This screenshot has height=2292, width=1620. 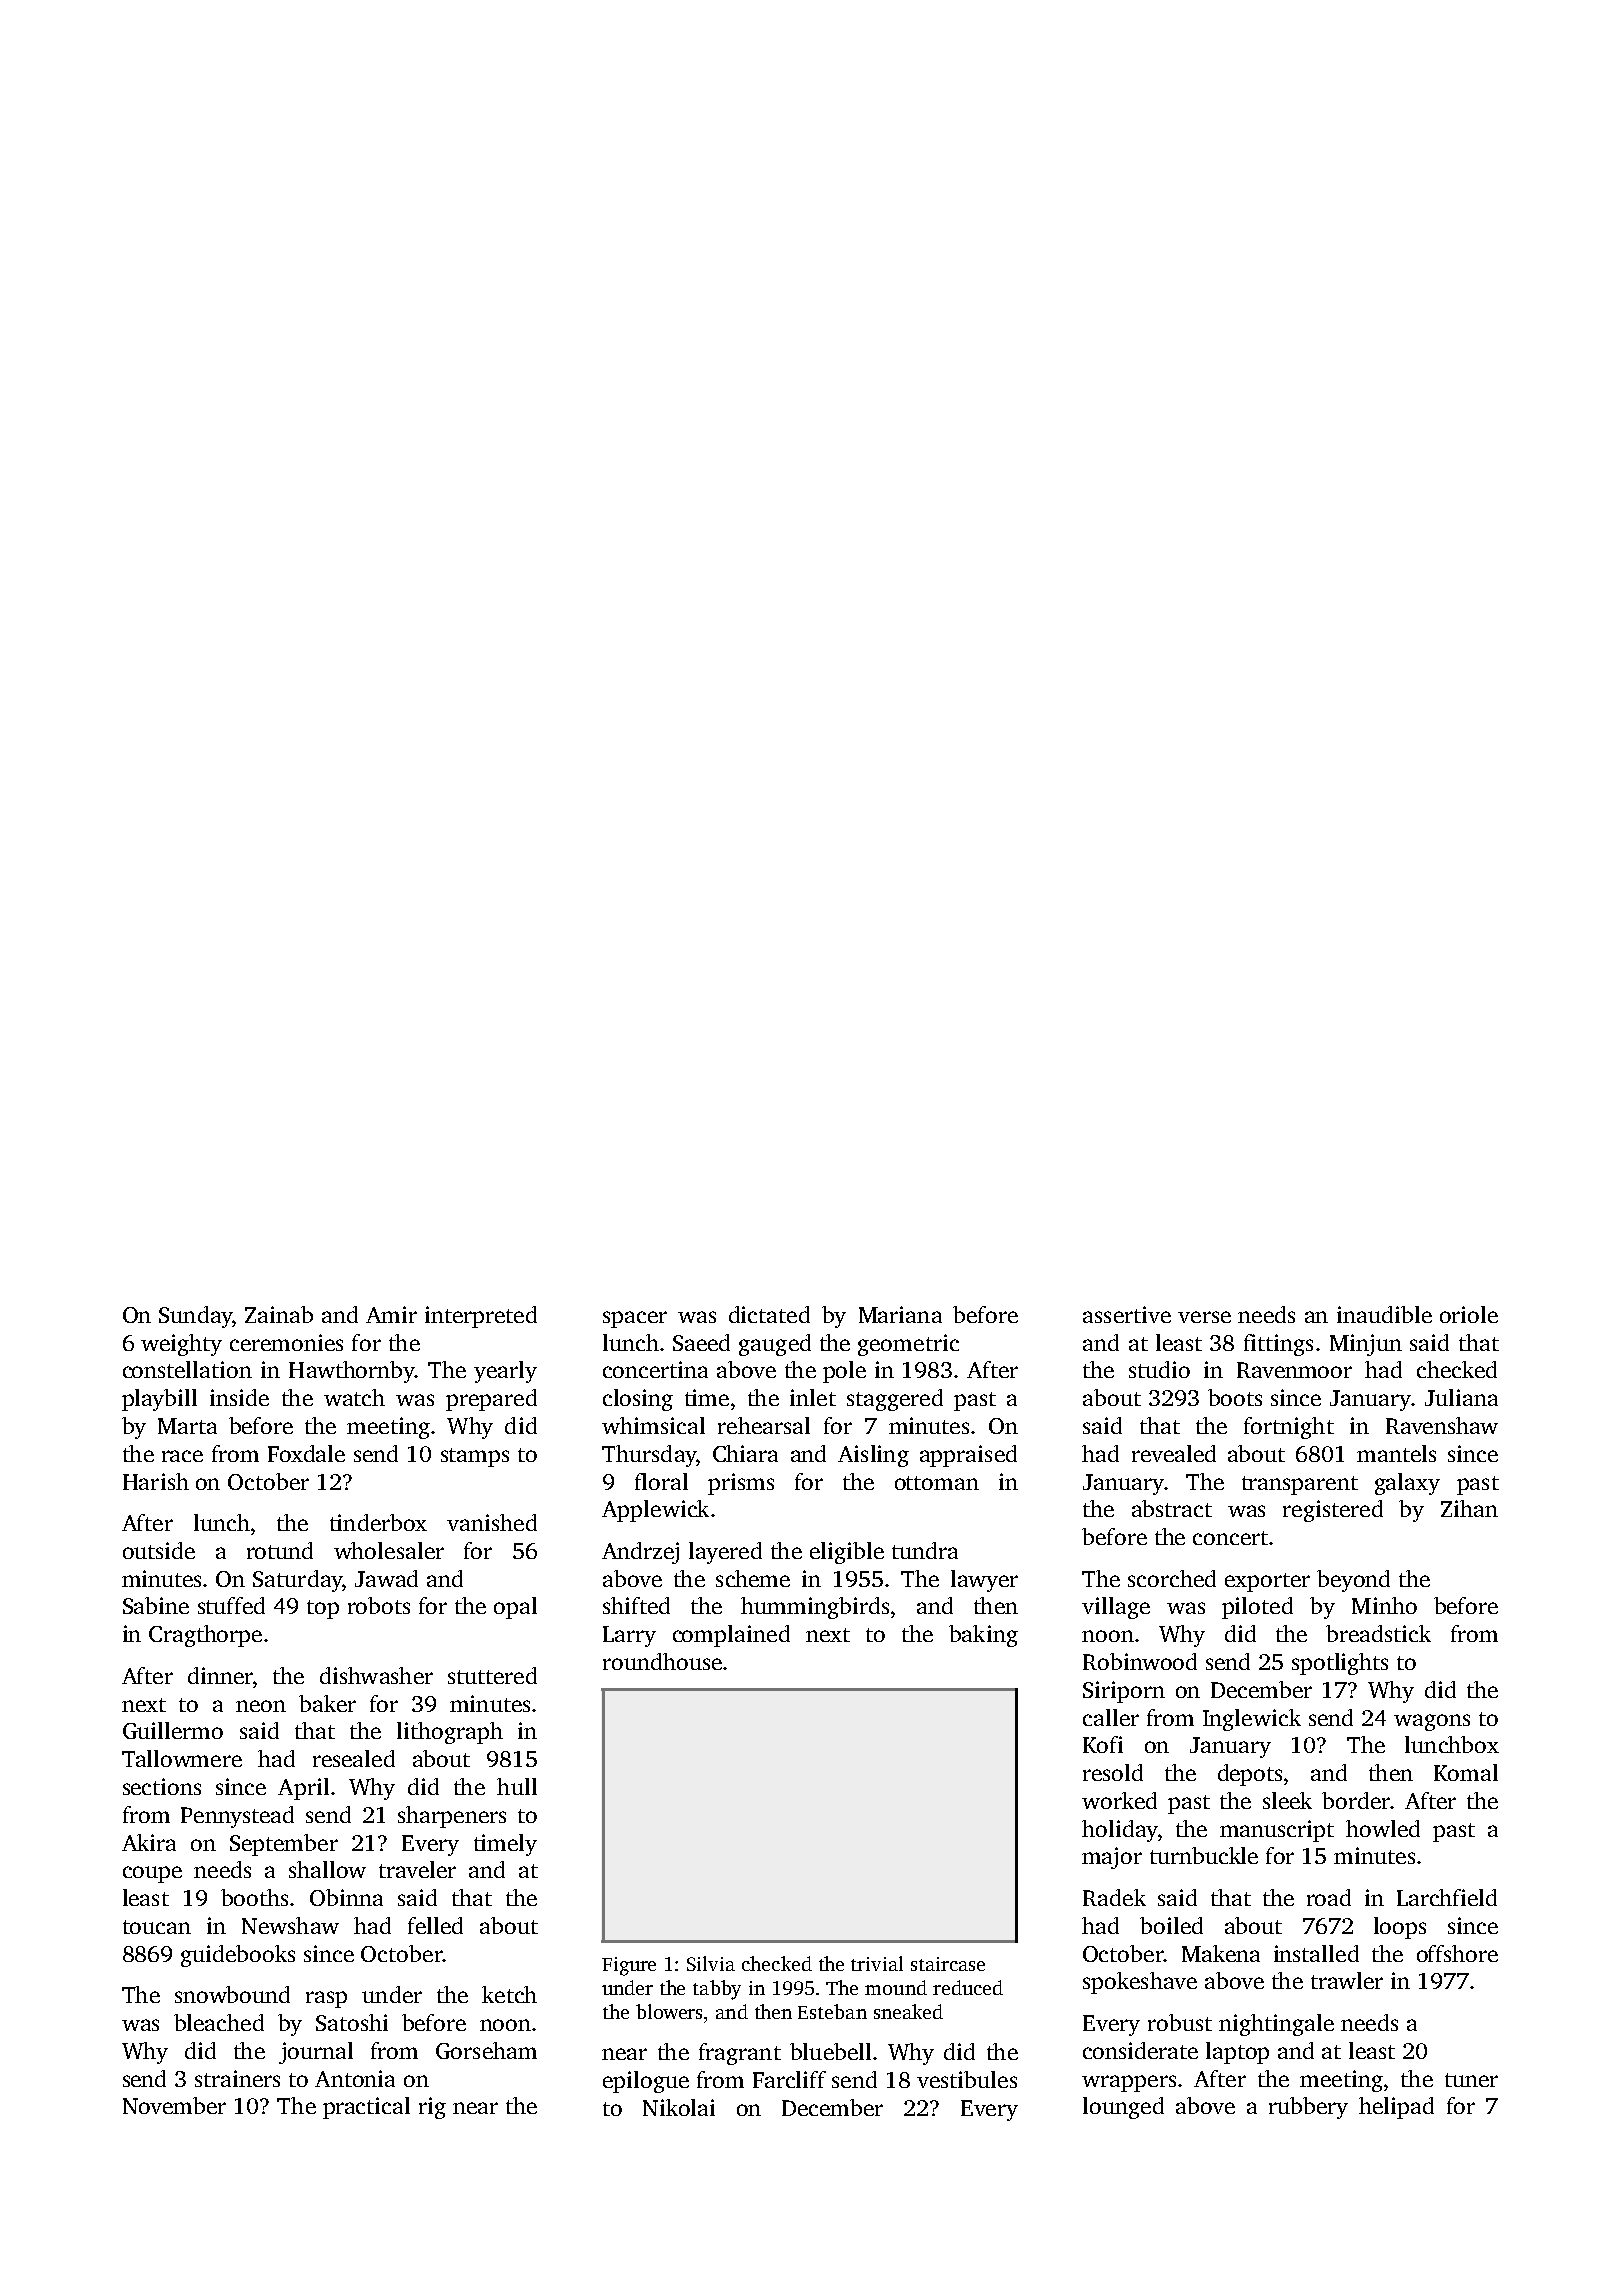 What do you see at coordinates (174, 2105) in the screenshot?
I see `November` at bounding box center [174, 2105].
